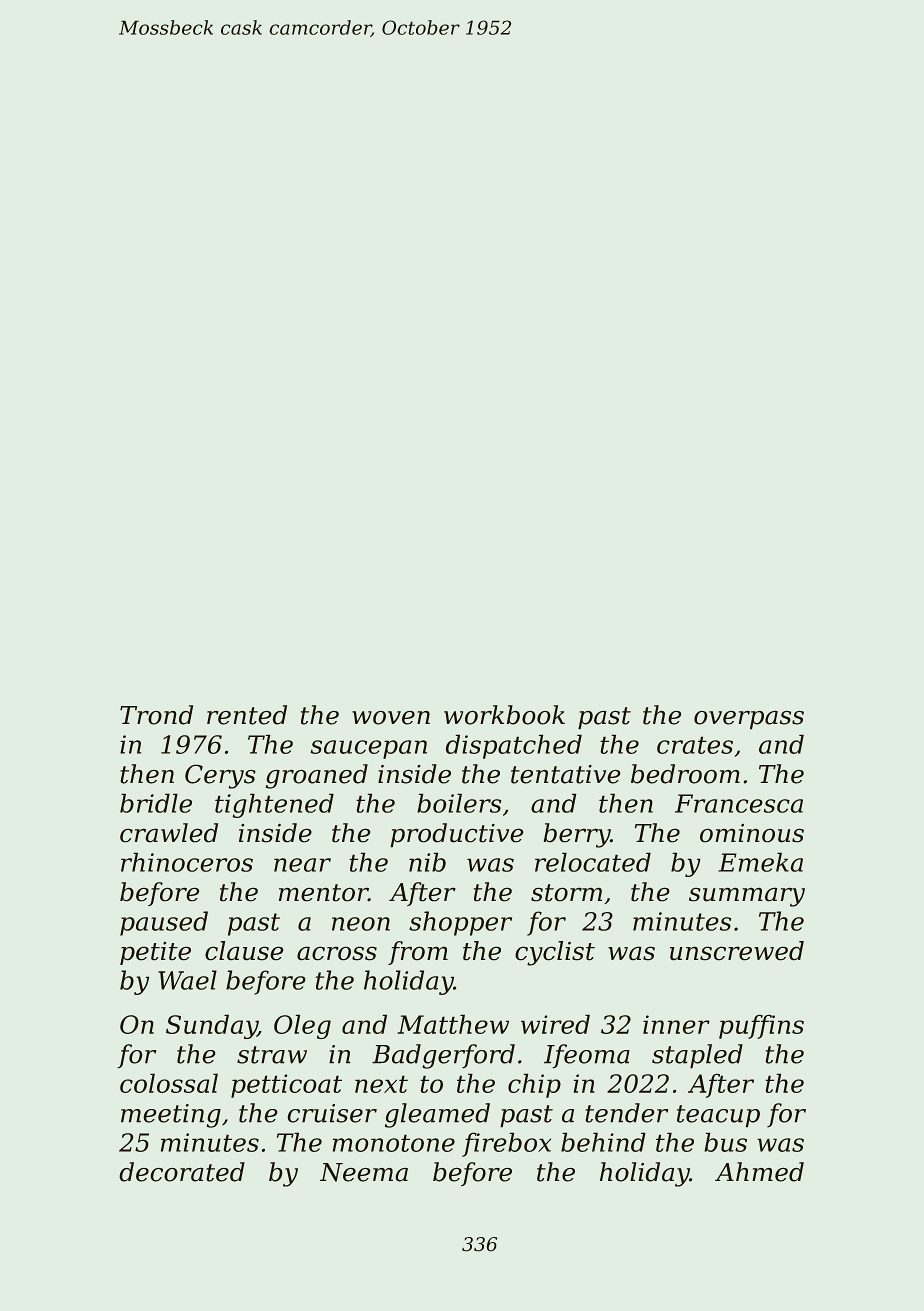 The width and height of the screenshot is (924, 1311). What do you see at coordinates (391, 718) in the screenshot?
I see `woven` at bounding box center [391, 718].
